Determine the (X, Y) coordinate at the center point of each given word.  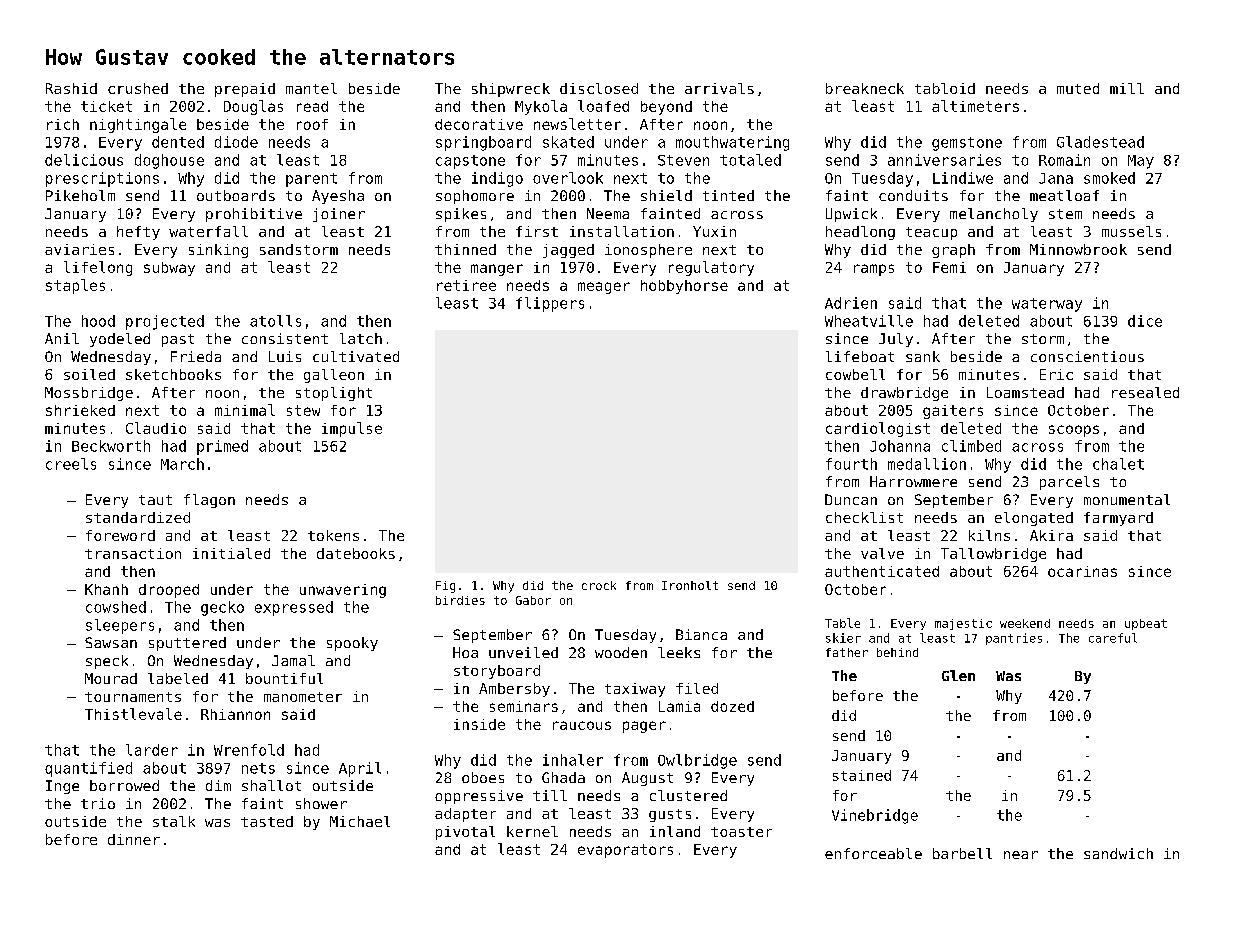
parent (311, 180)
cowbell (855, 374)
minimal (245, 410)
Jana (1056, 178)
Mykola (541, 107)
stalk (174, 821)
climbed (971, 446)
